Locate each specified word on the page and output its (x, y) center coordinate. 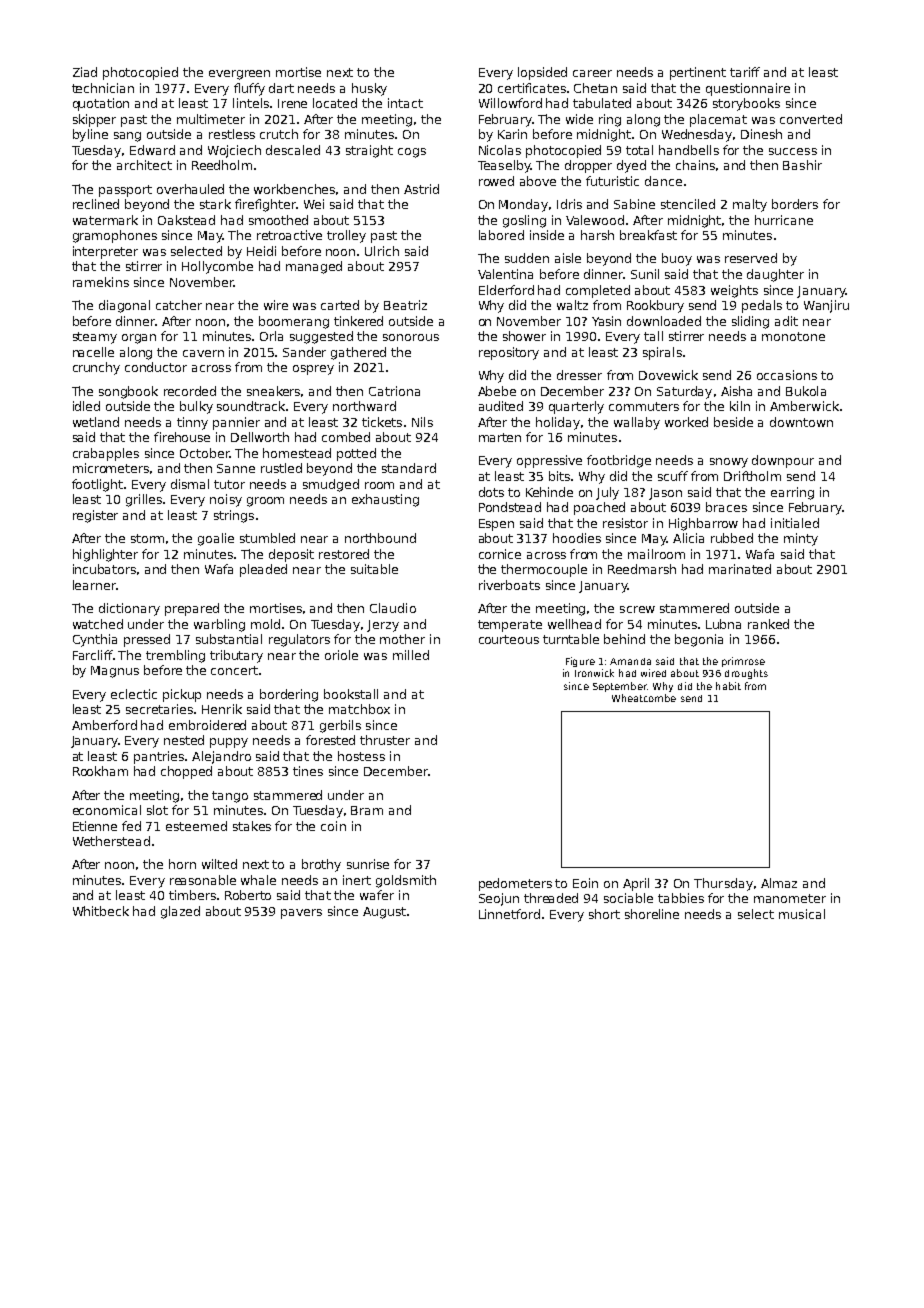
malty (750, 205)
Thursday (723, 884)
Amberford (104, 725)
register (95, 516)
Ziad (85, 72)
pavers (301, 914)
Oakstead (186, 220)
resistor (625, 523)
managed (314, 267)
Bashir (802, 165)
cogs (412, 153)
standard (409, 468)
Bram (367, 810)
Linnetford (509, 914)
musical (802, 914)
